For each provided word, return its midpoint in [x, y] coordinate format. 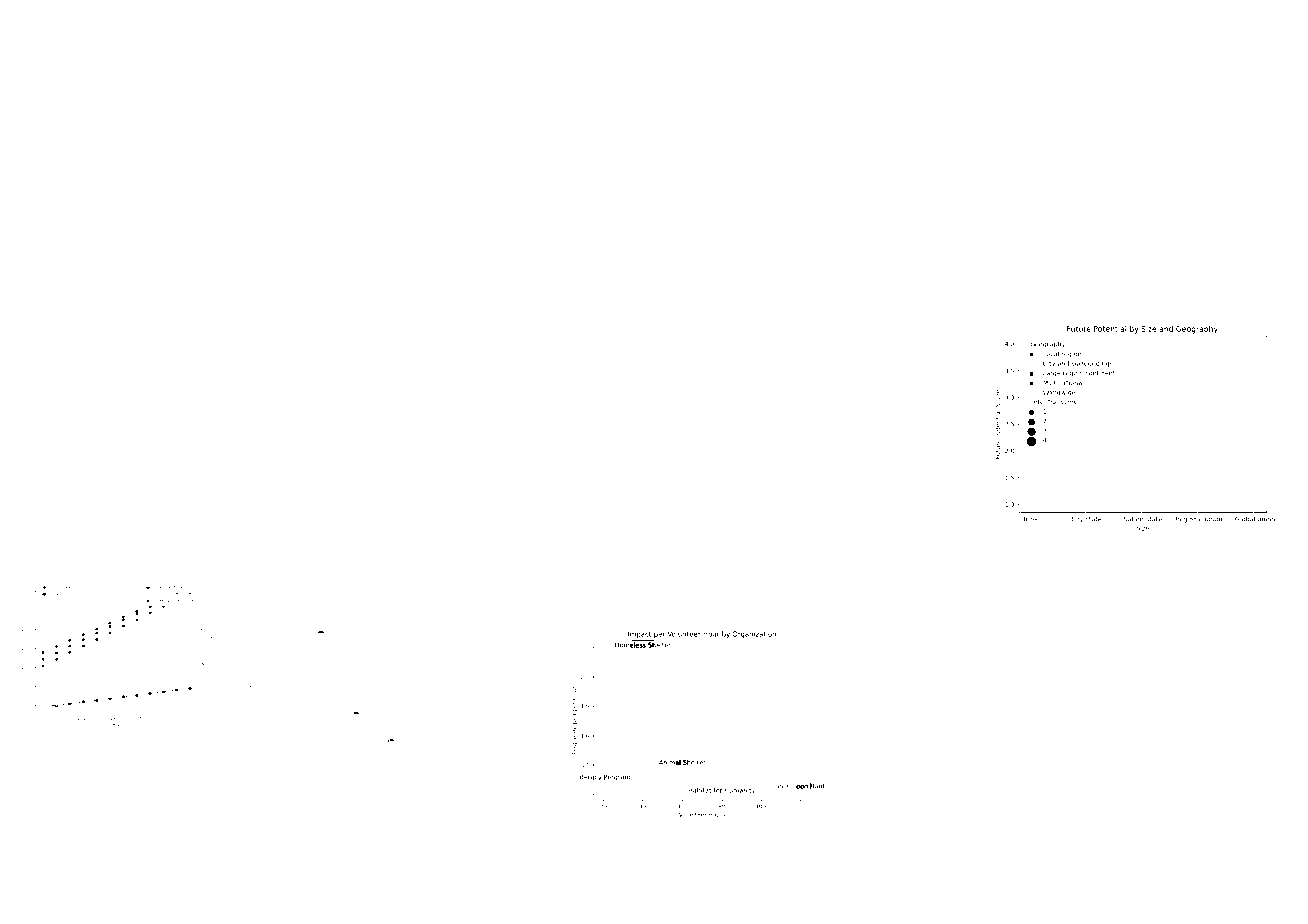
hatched [603, 485]
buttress [695, 219]
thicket [955, 671]
